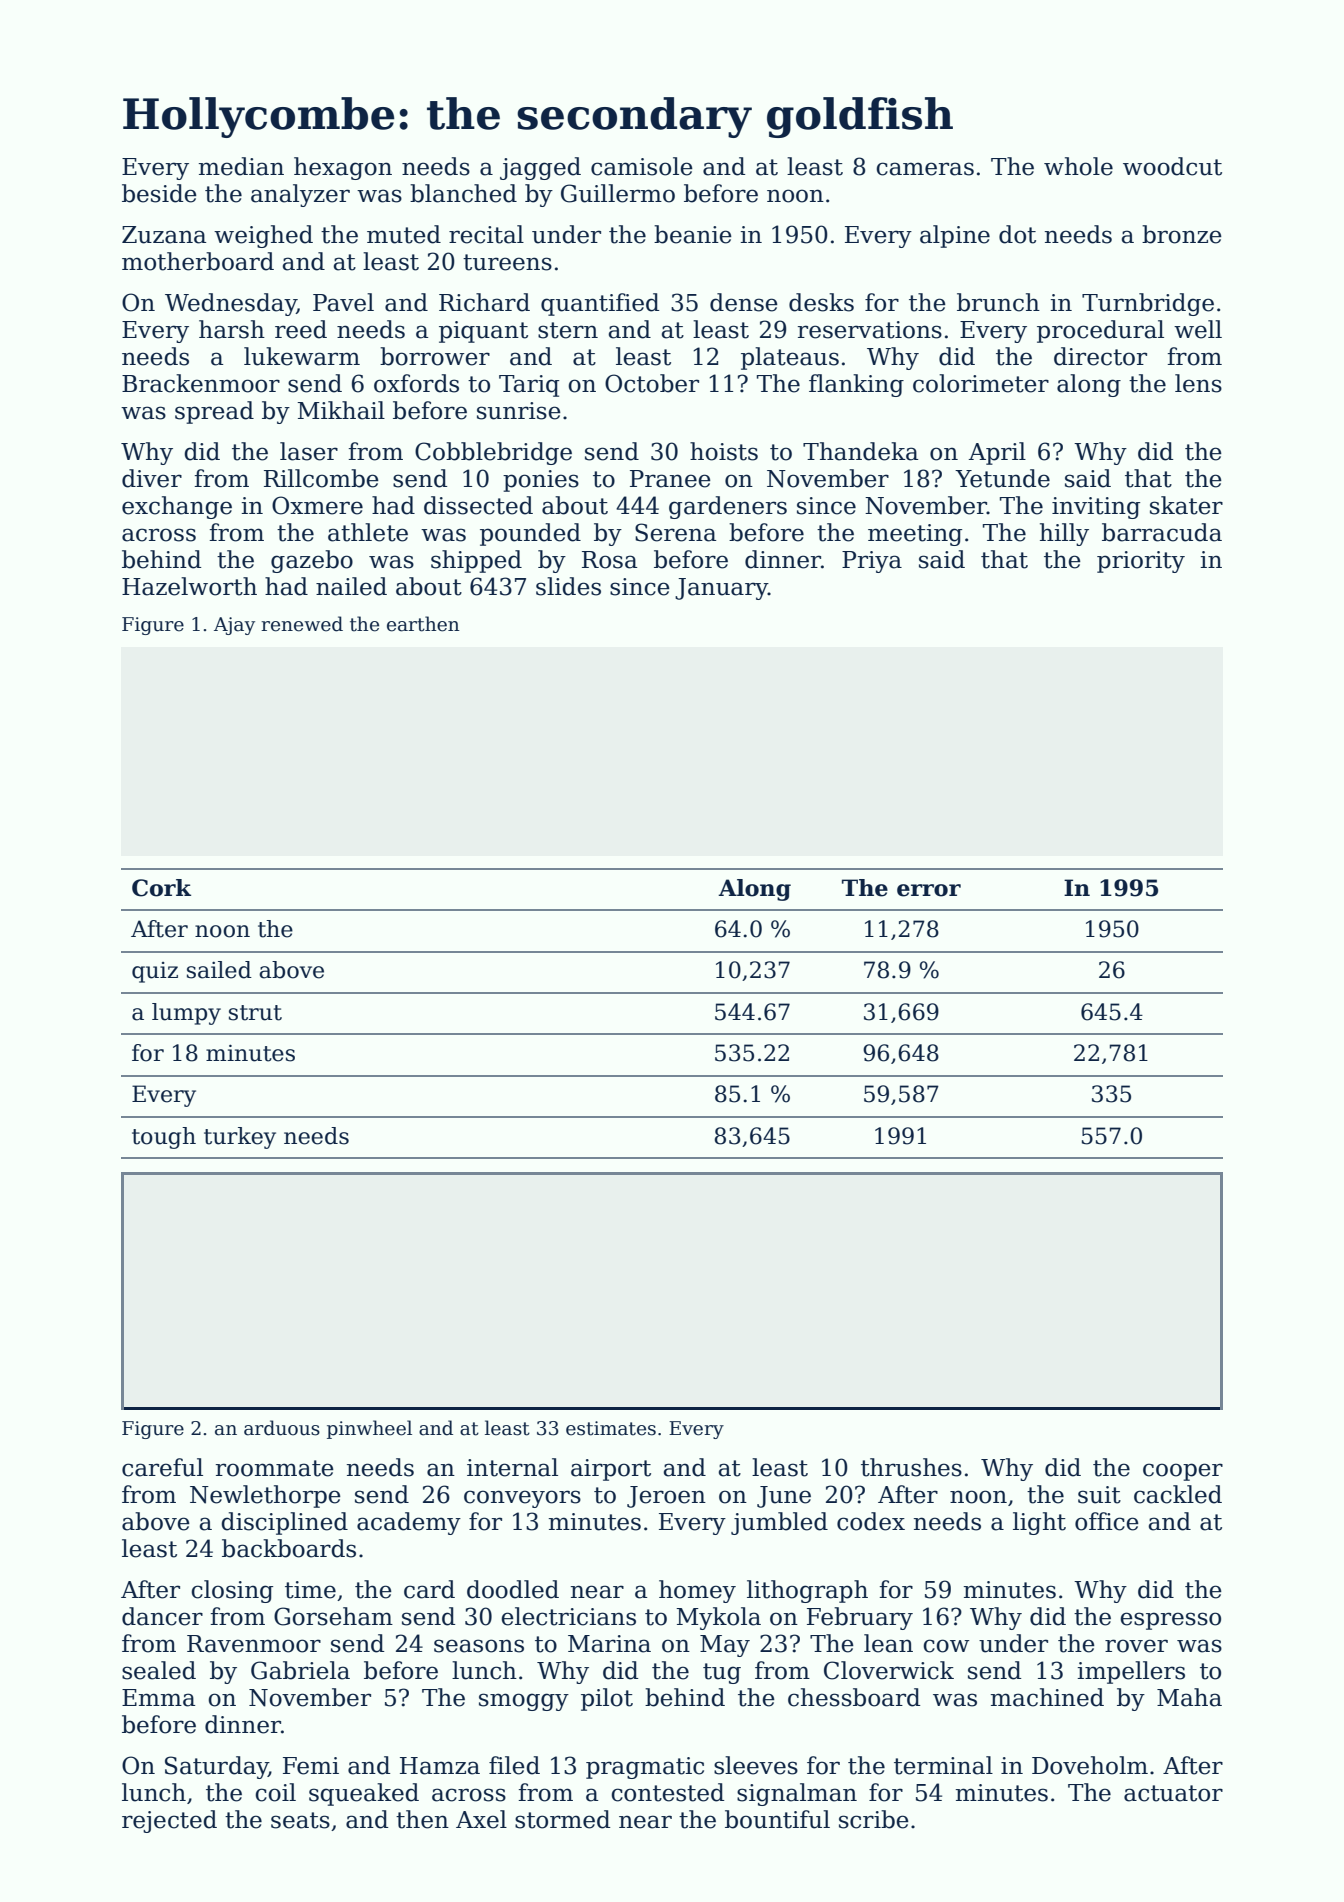  What do you see at coordinates (241, 166) in the image?
I see `median` at bounding box center [241, 166].
